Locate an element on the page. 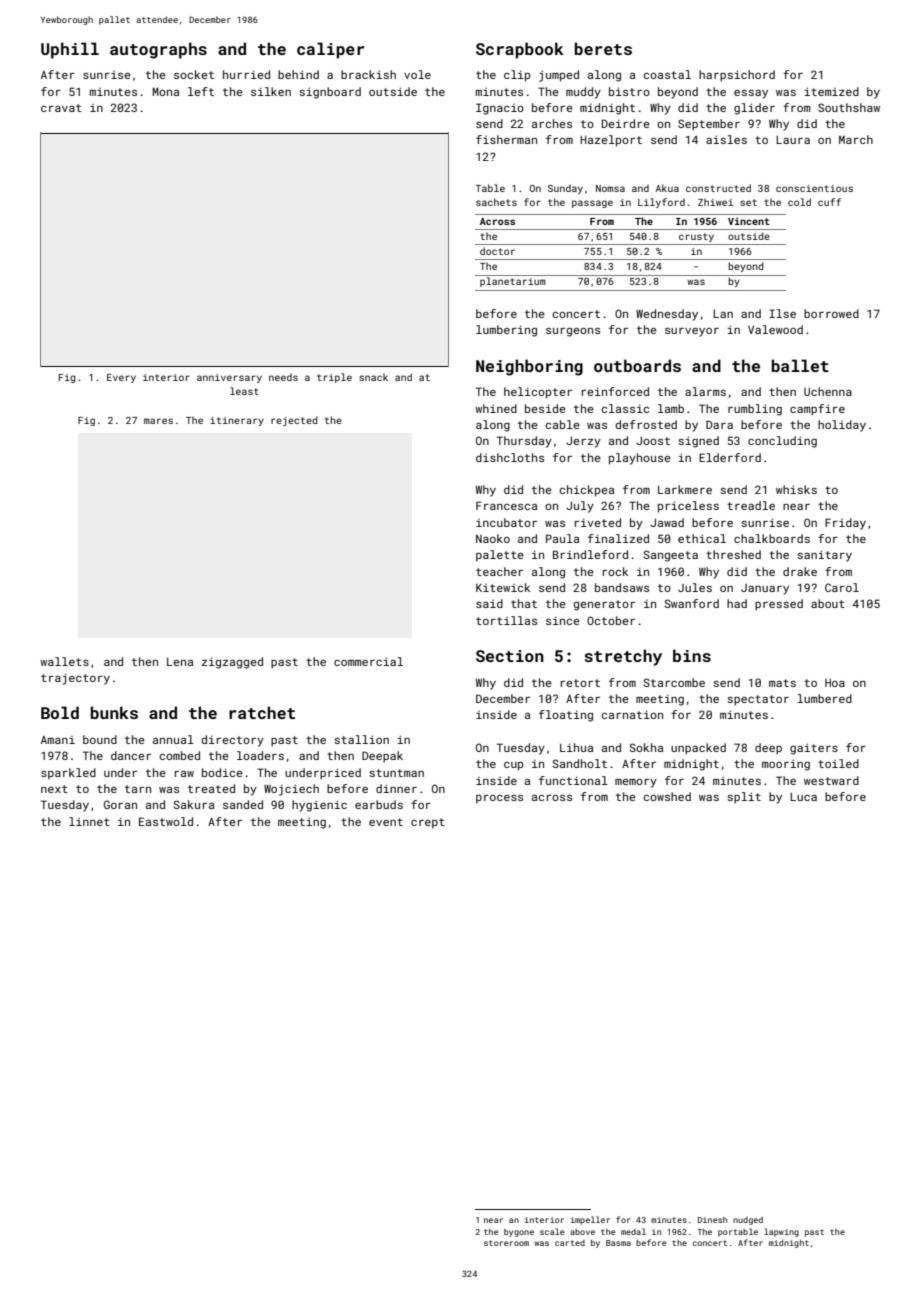 The height and width of the page is (1308, 924). Section is located at coordinates (510, 656).
